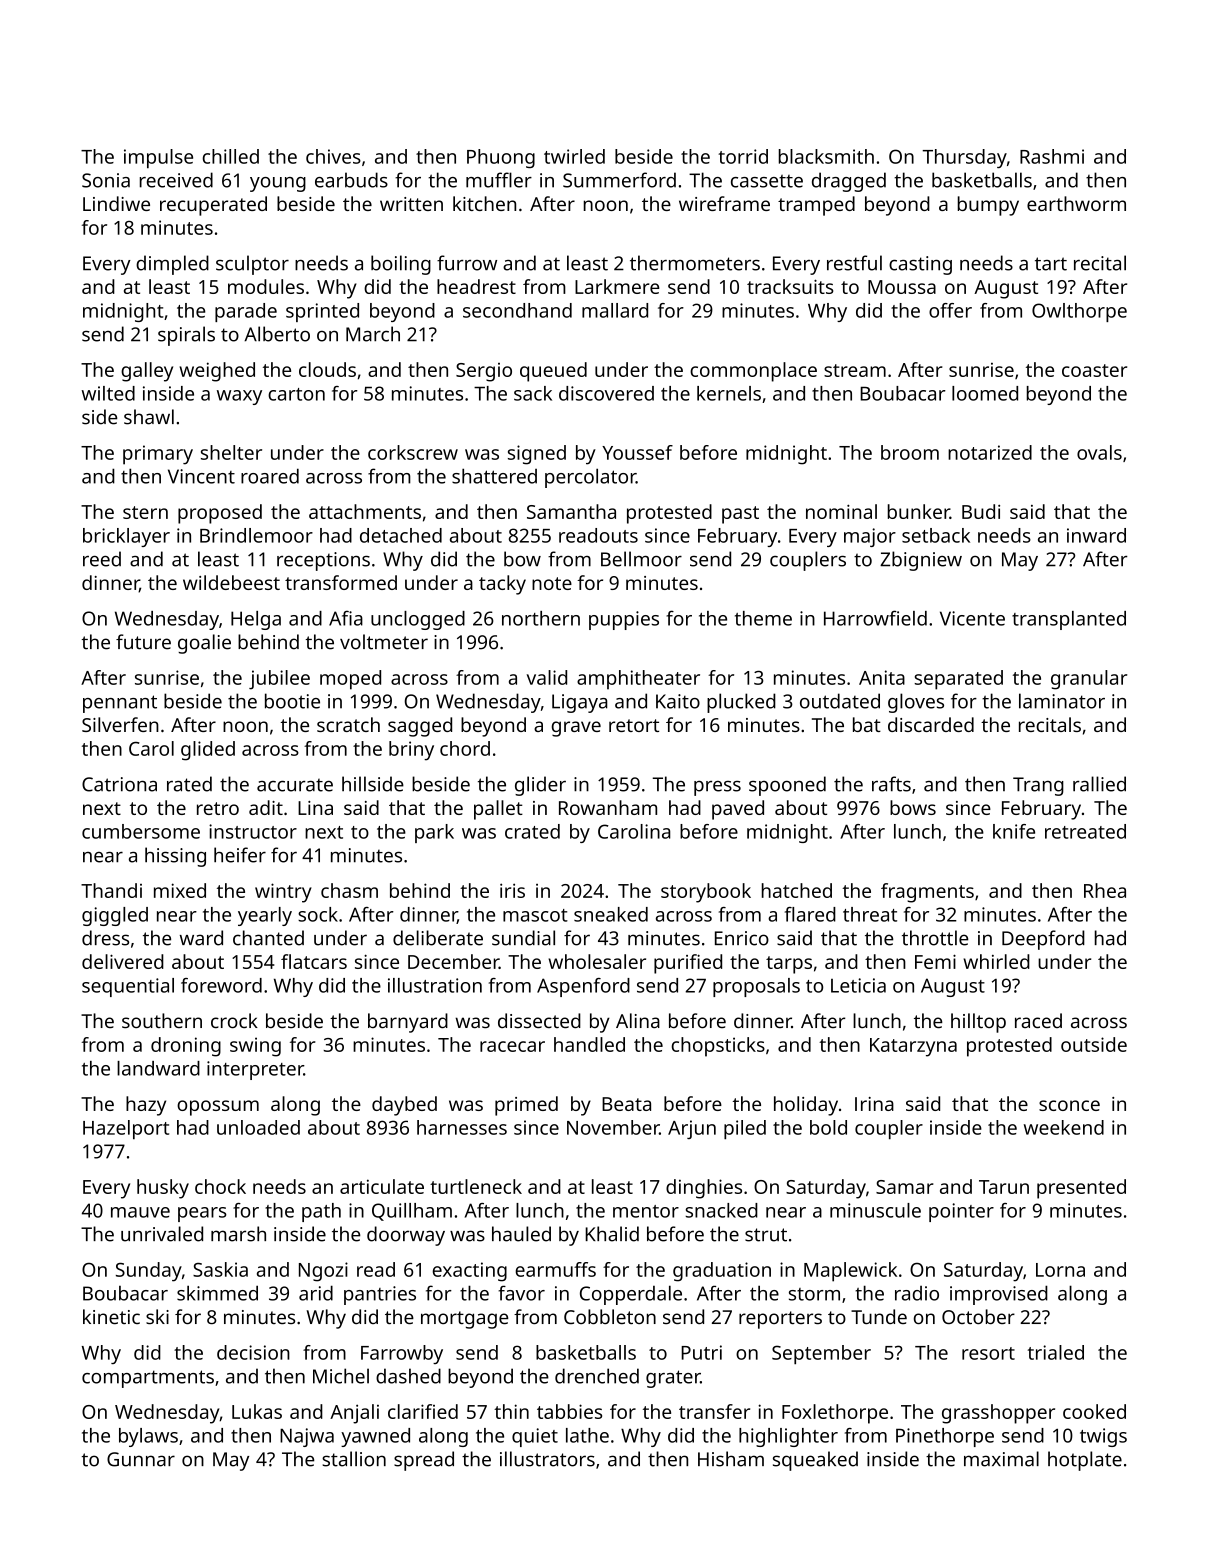  Describe the element at coordinates (517, 310) in the screenshot. I see `secondhand` at that location.
